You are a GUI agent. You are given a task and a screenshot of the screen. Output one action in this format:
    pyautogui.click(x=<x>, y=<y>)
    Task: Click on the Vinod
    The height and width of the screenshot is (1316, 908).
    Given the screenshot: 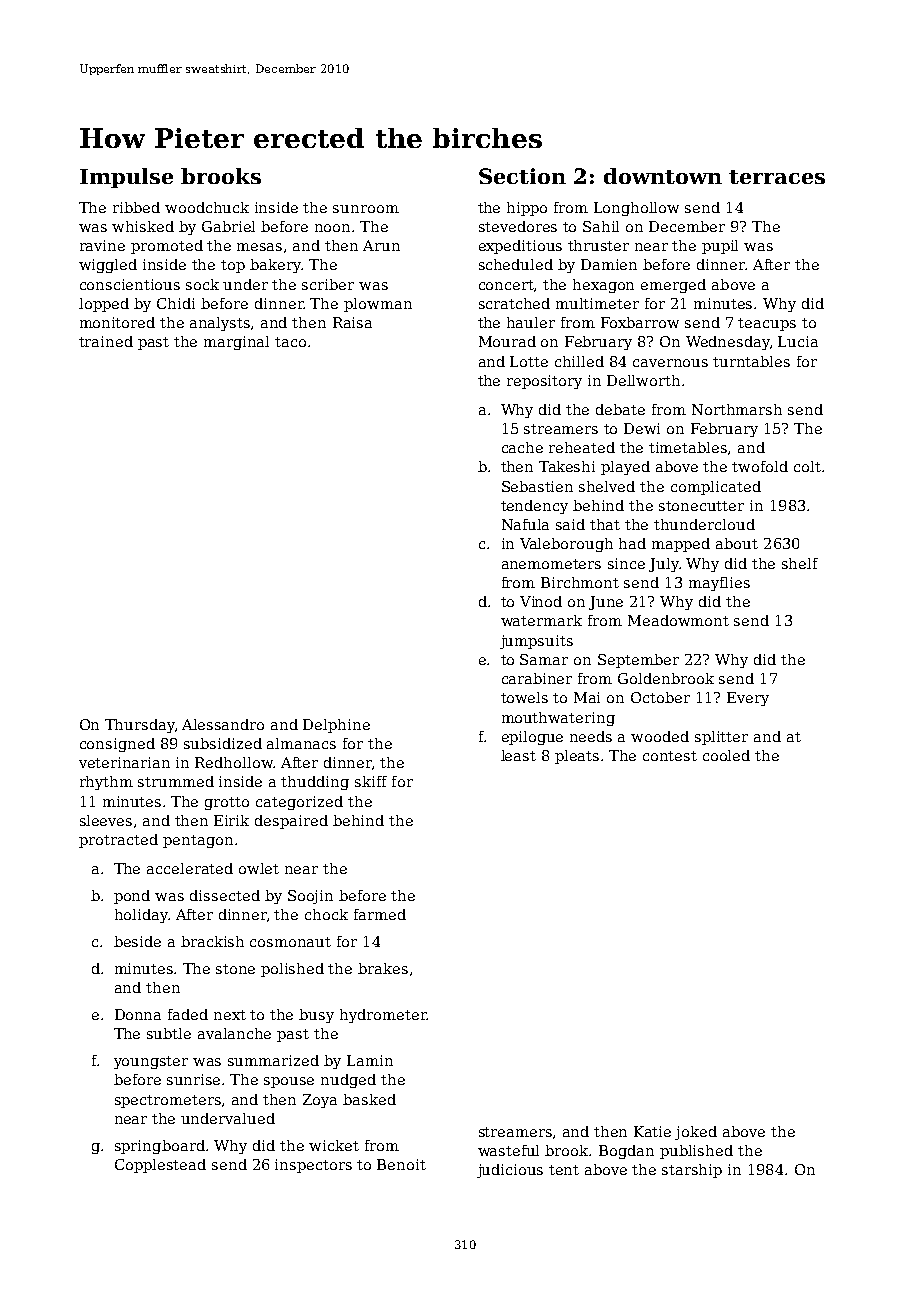 What is the action you would take?
    pyautogui.click(x=541, y=601)
